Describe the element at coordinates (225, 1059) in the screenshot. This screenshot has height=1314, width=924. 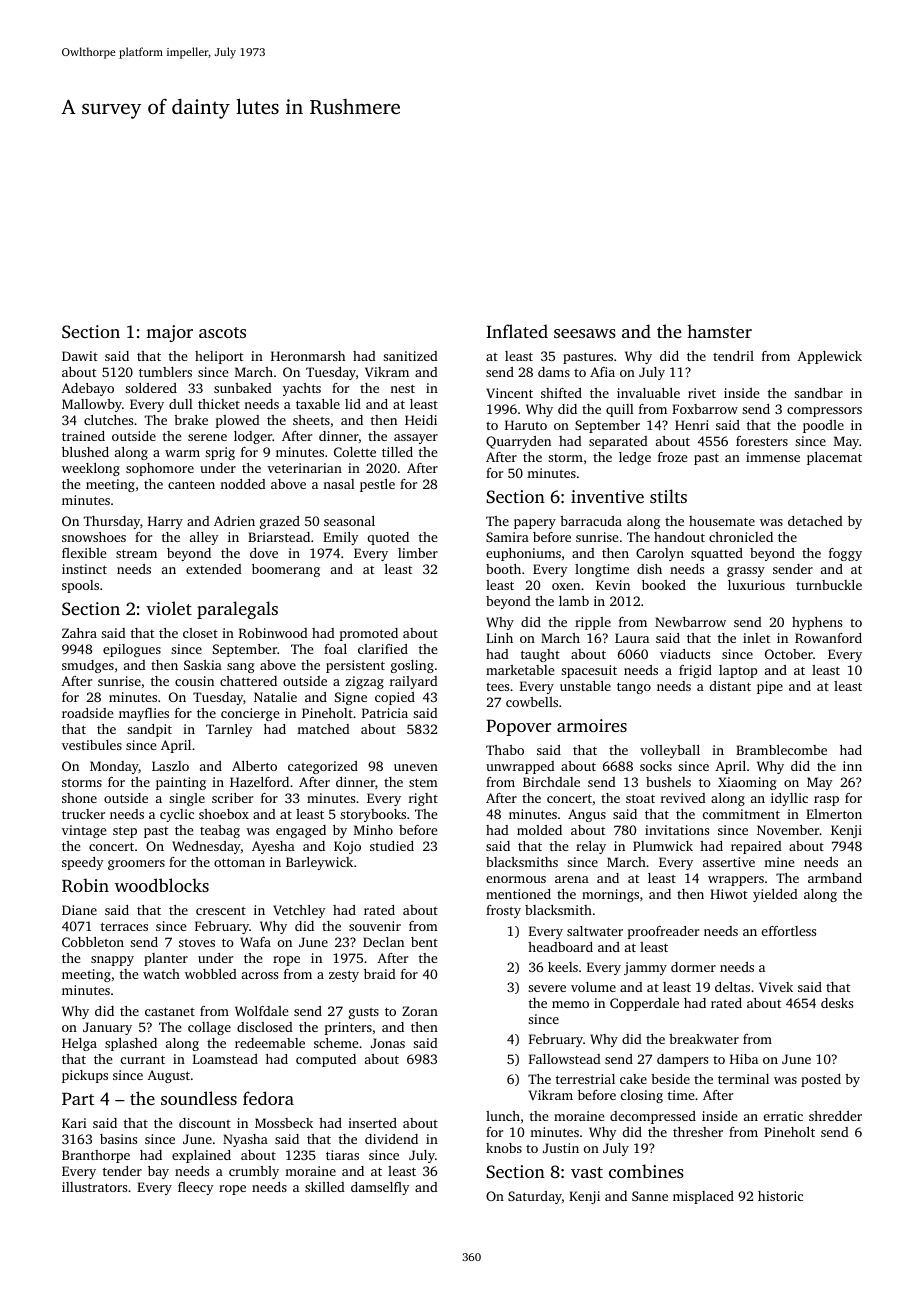
I see `Loamstead` at that location.
